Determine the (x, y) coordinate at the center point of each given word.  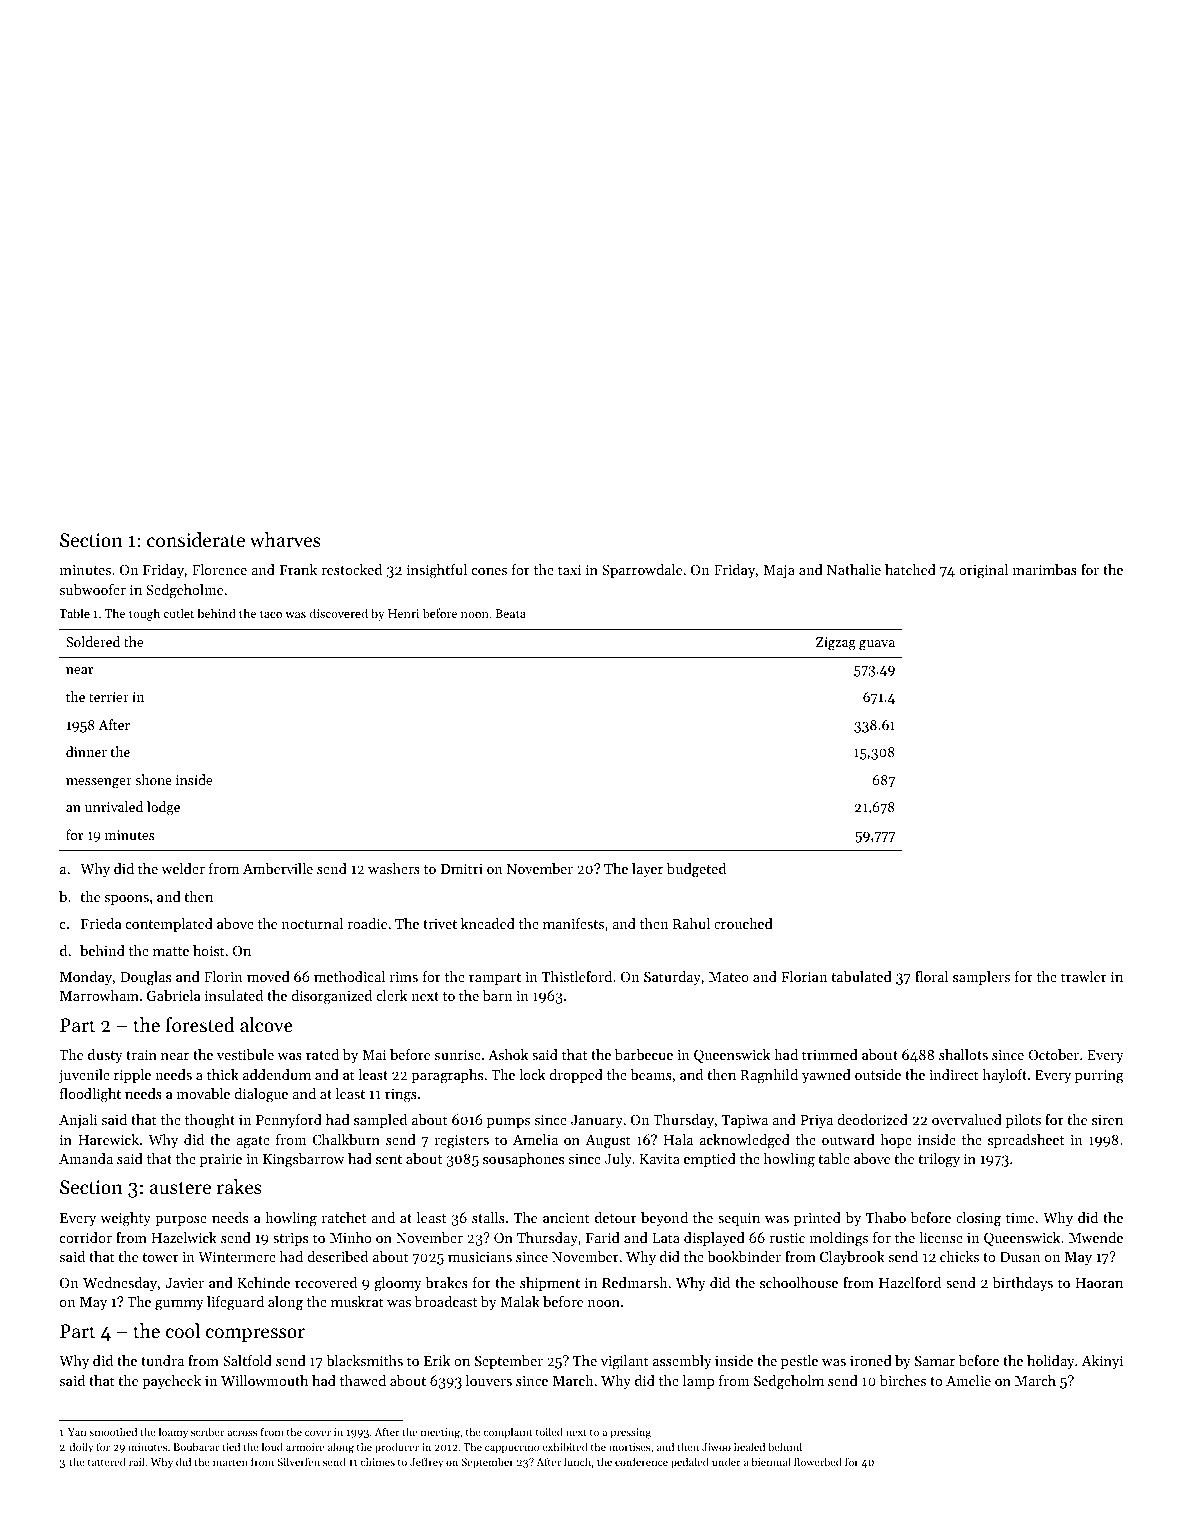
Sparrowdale (642, 571)
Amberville (278, 868)
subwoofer (93, 589)
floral (931, 976)
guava (877, 645)
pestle (799, 1362)
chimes (378, 1461)
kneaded (488, 923)
